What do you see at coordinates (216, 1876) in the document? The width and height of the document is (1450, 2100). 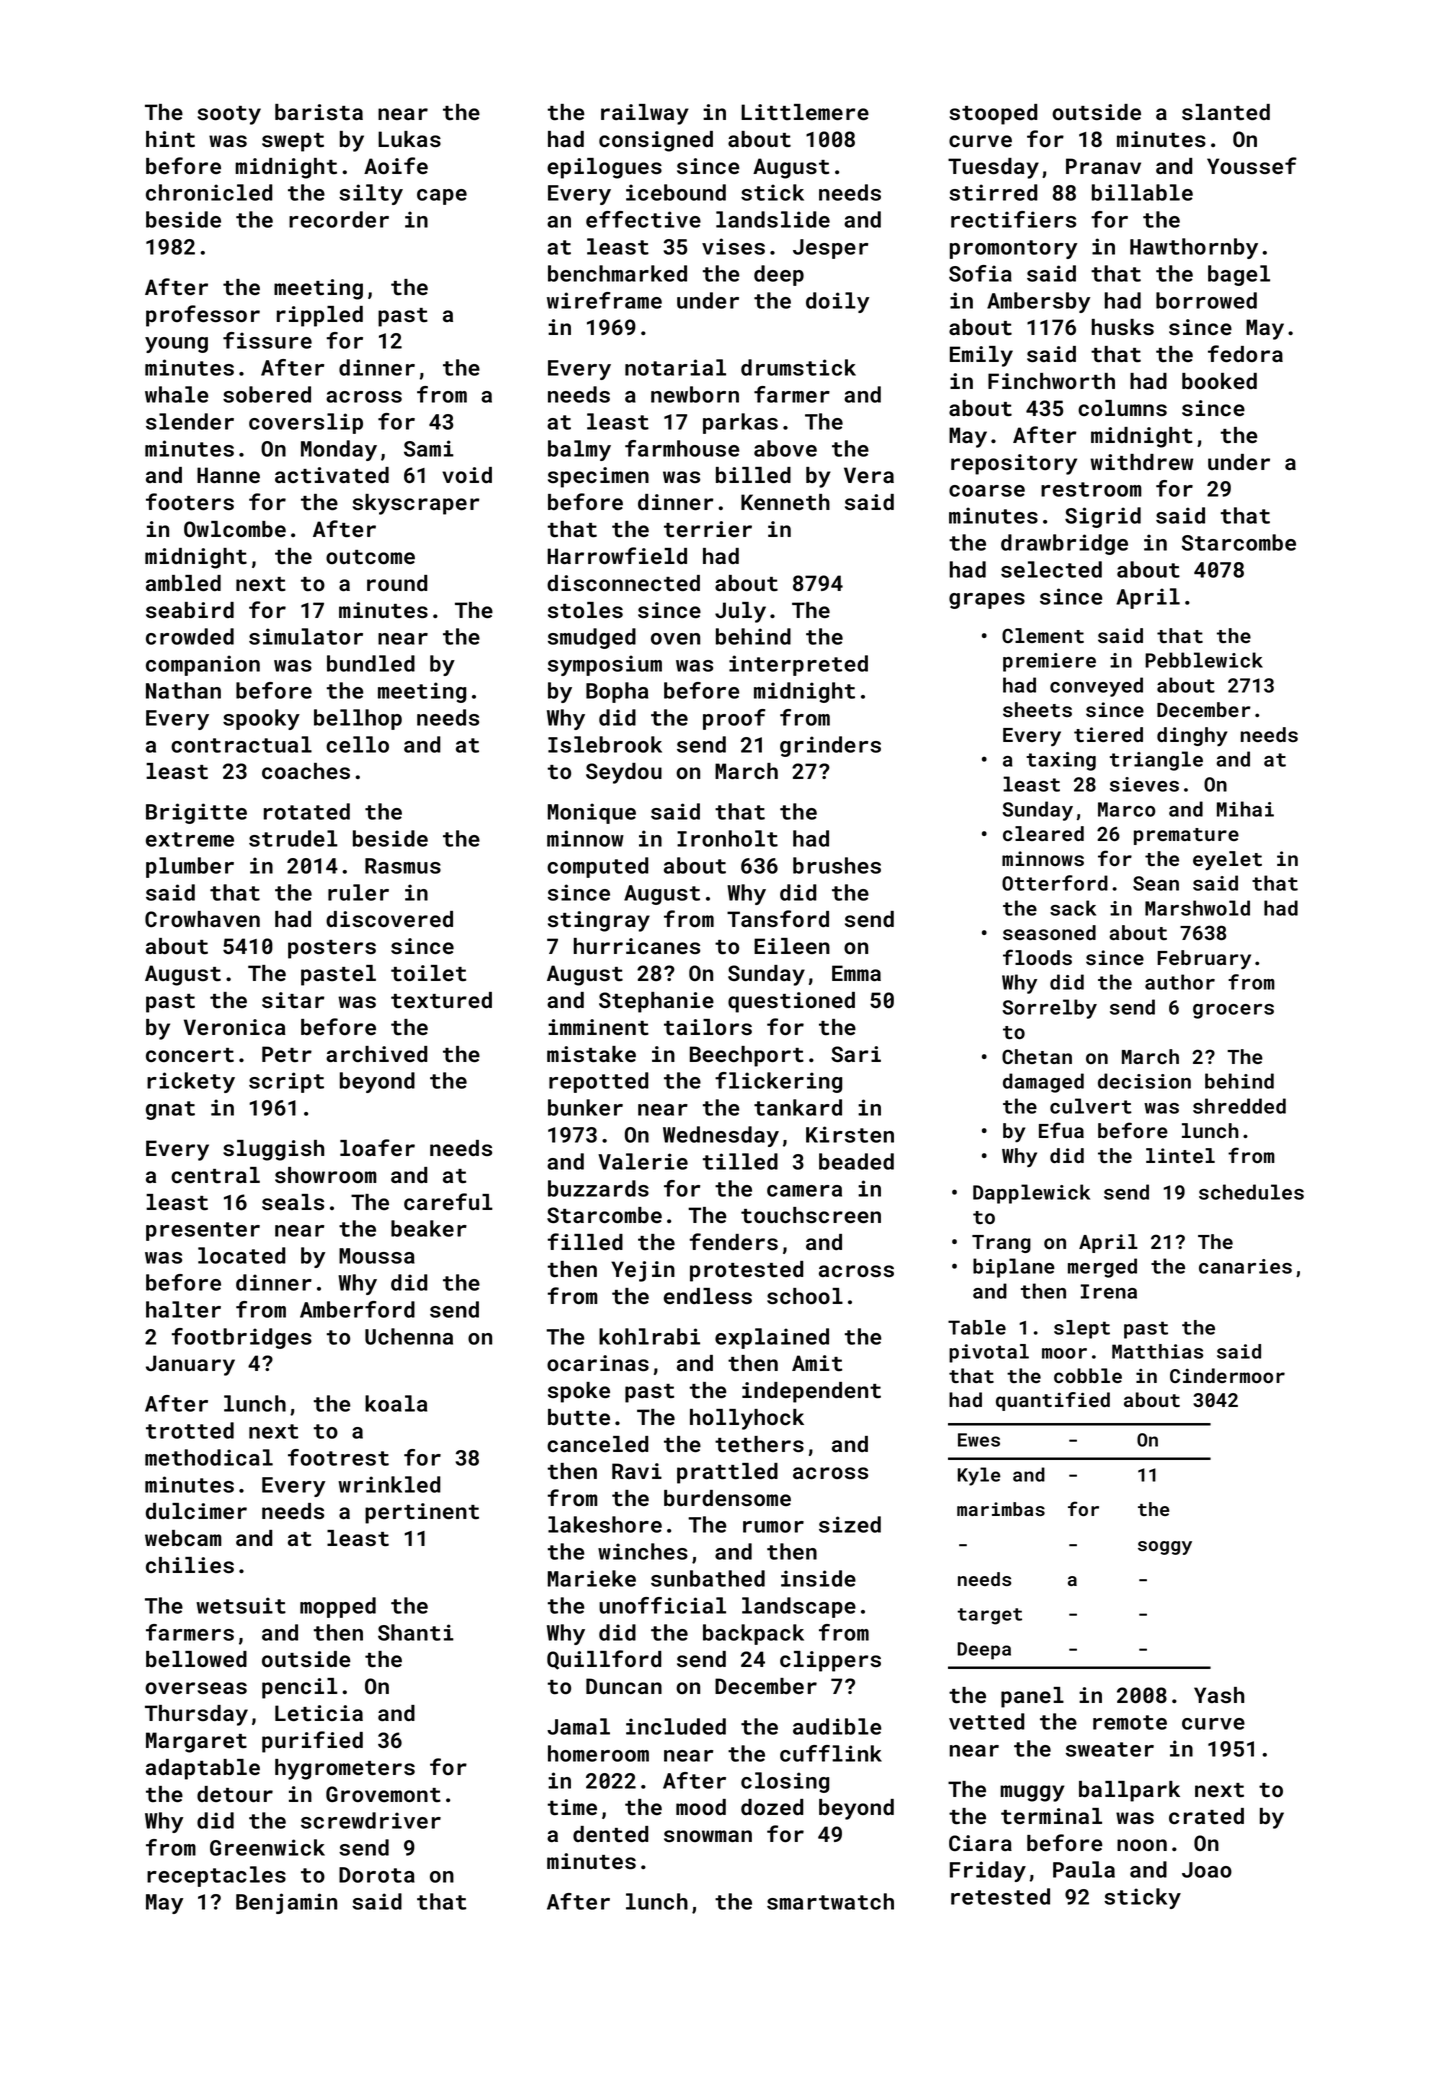 I see `receptacles` at bounding box center [216, 1876].
